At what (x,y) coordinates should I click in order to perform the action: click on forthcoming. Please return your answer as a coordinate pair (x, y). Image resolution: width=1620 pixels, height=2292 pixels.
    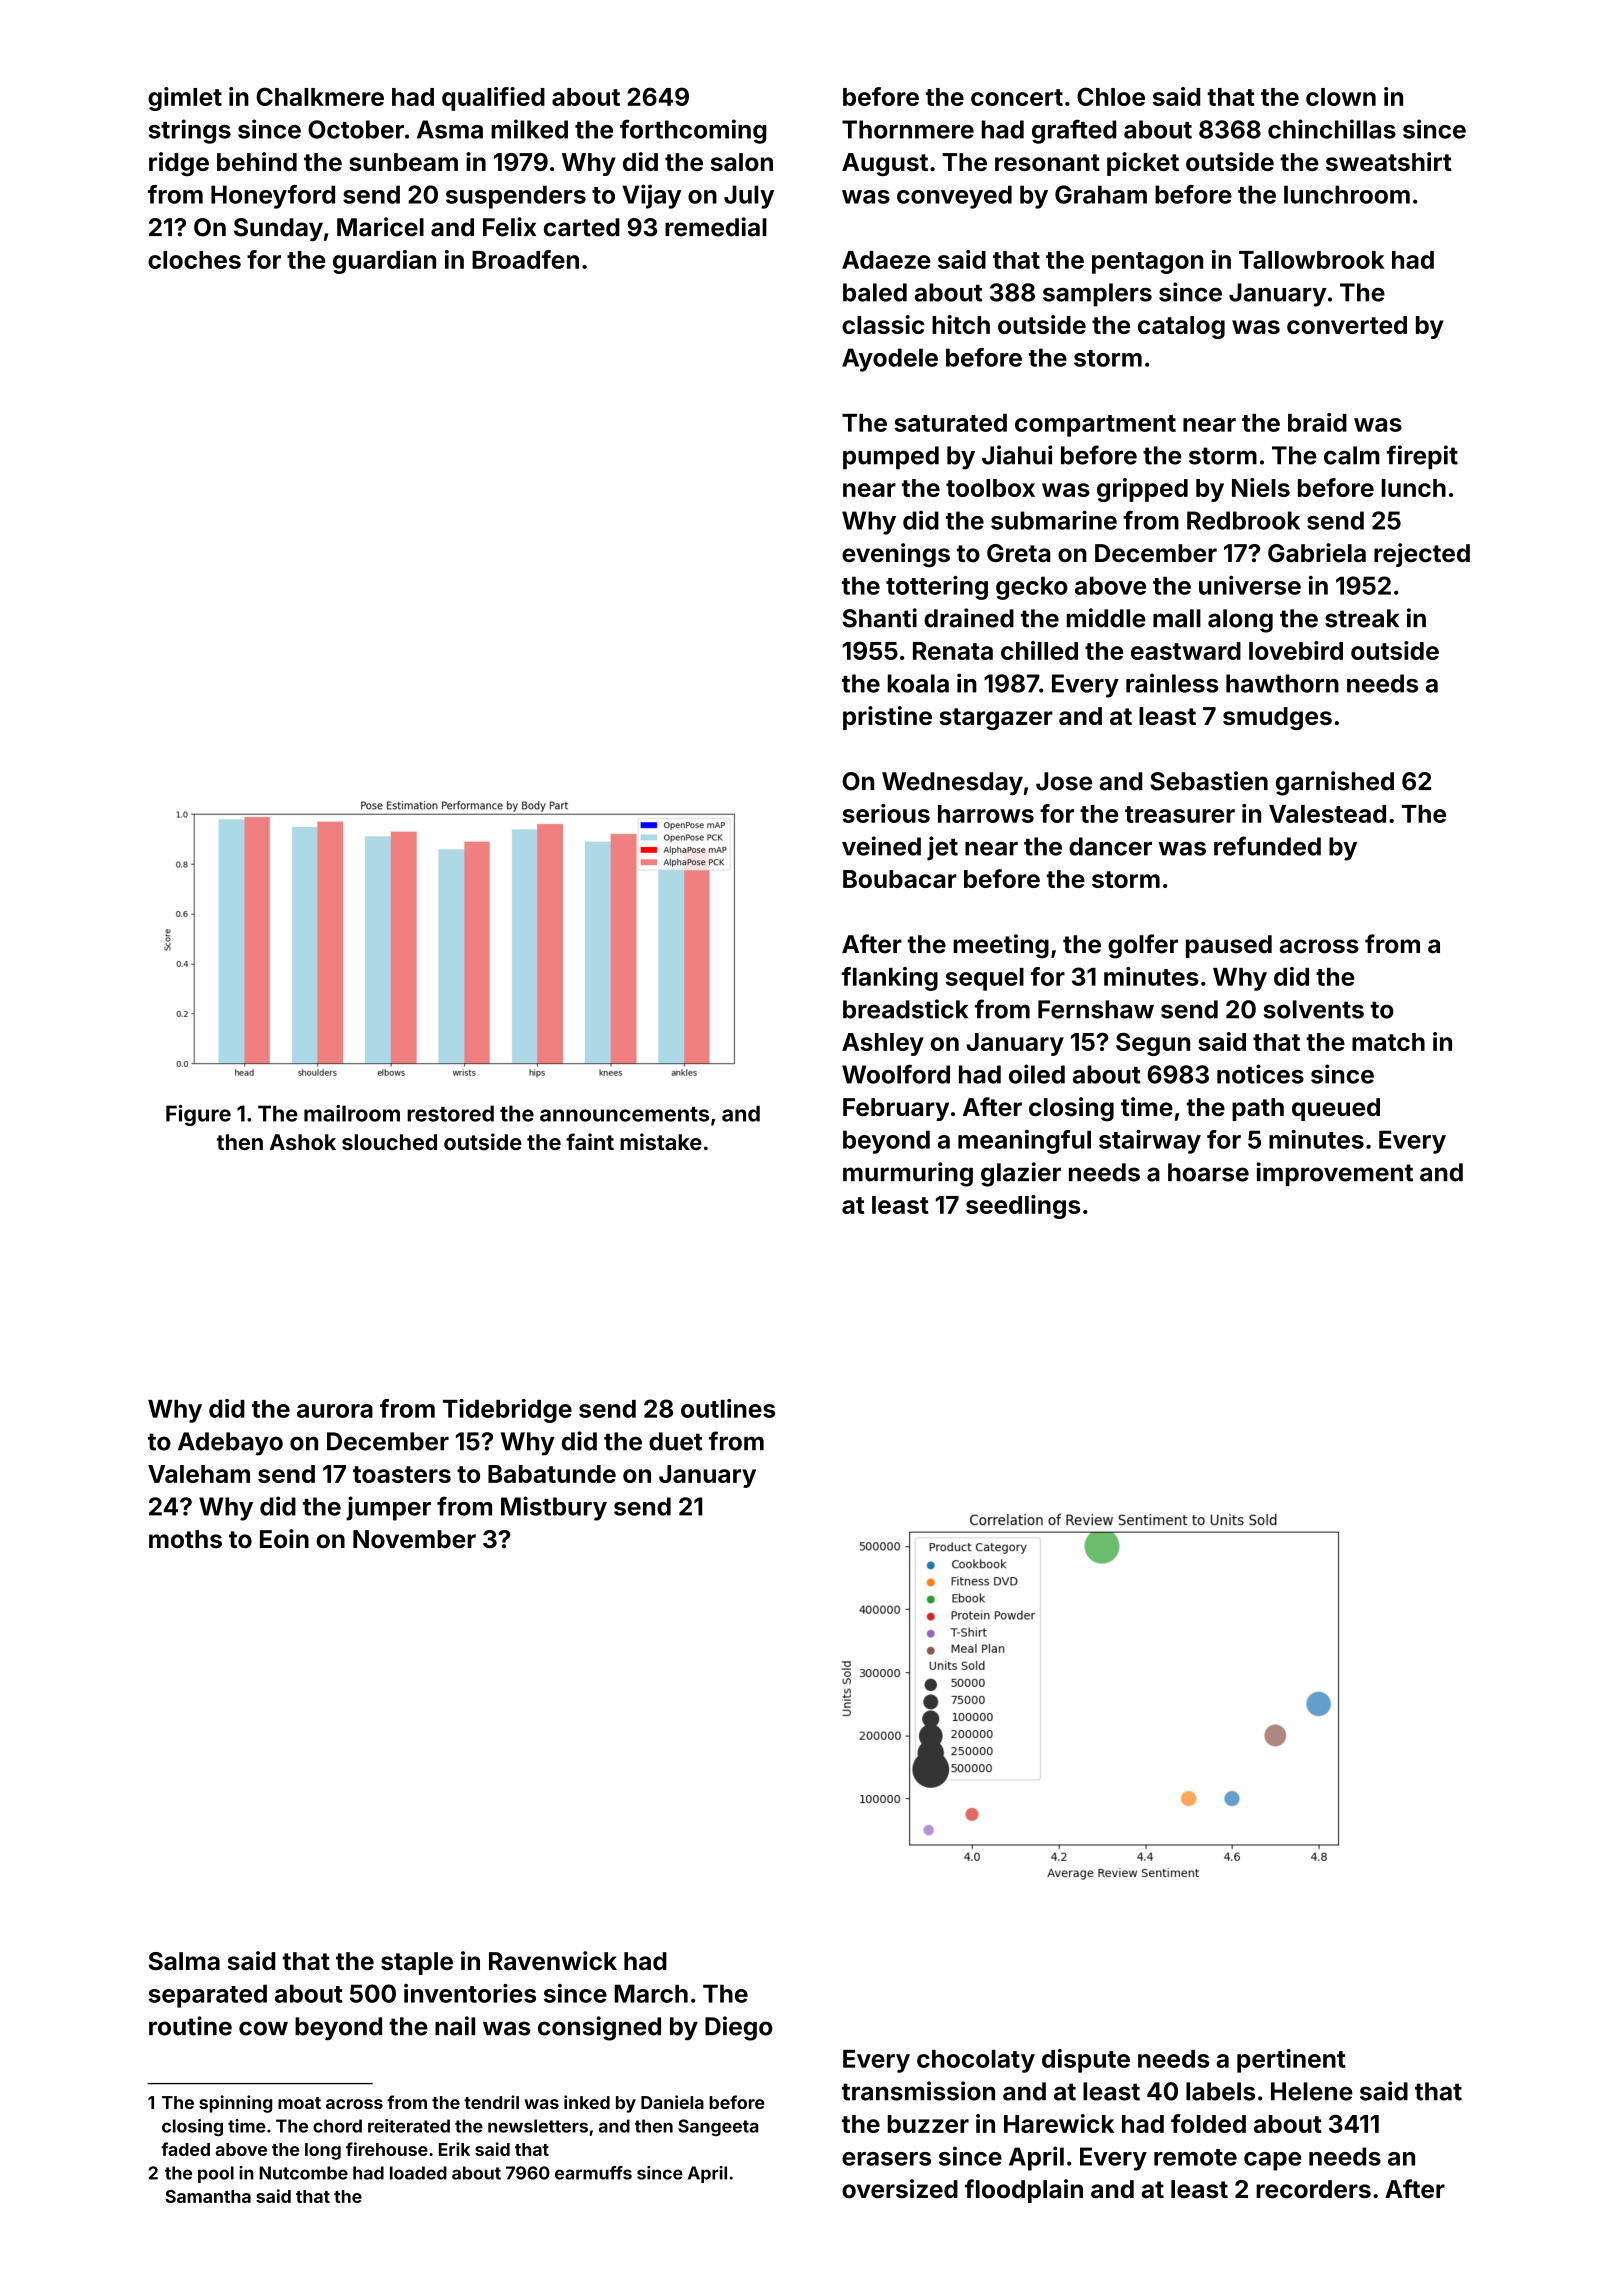
    Looking at the image, I should click on (693, 131).
